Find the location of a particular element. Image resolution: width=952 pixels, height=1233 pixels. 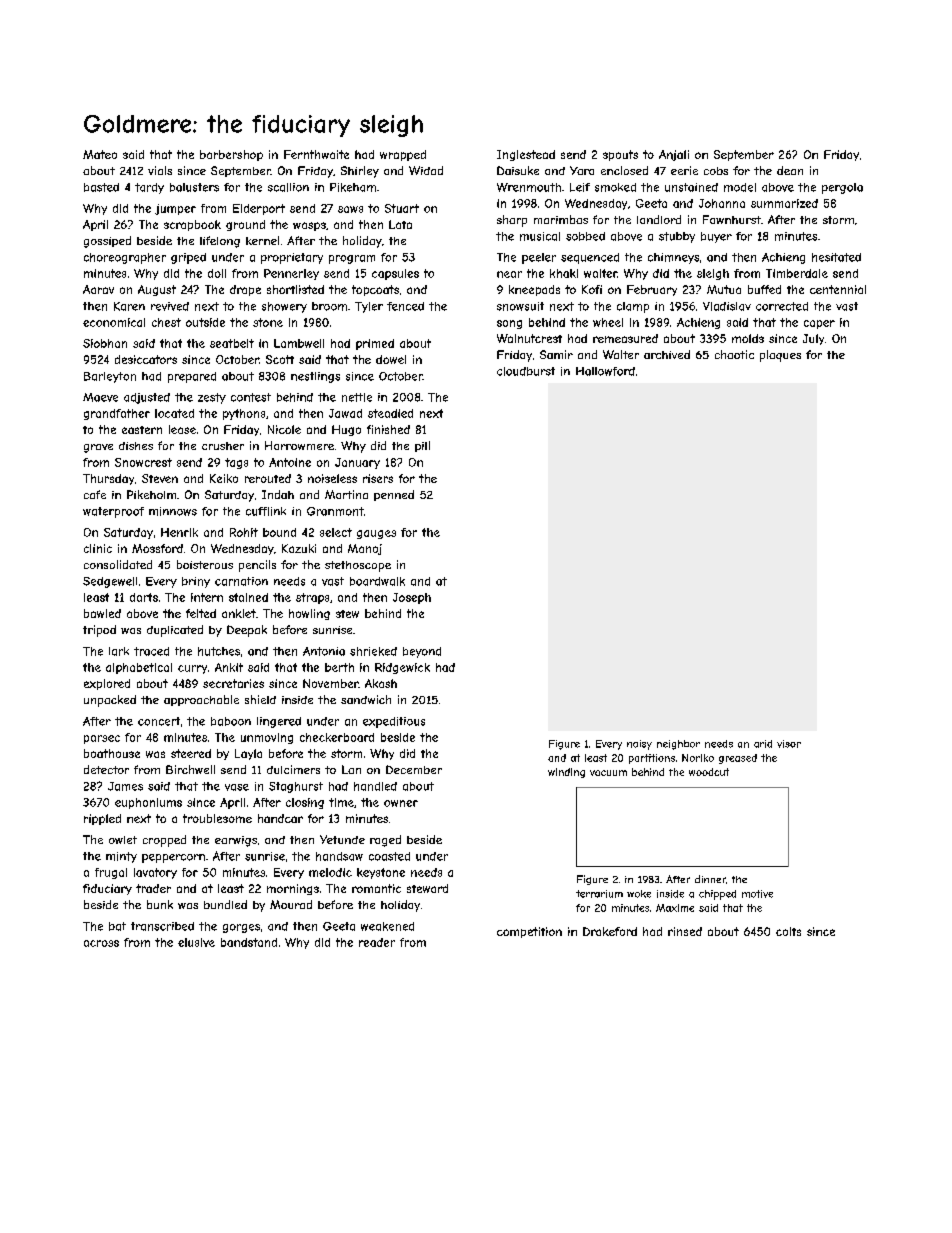

winding is located at coordinates (566, 773).
